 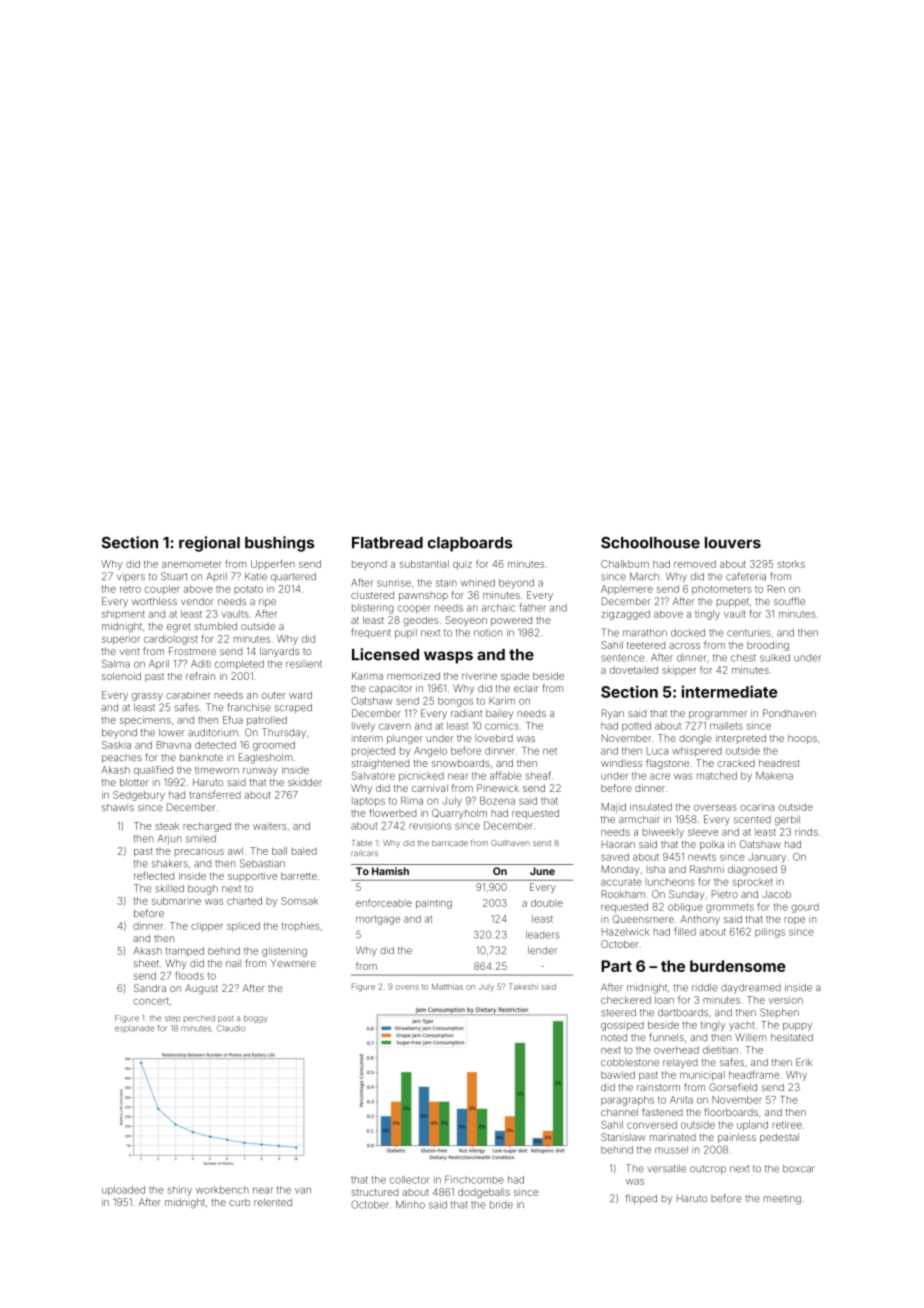 I want to click on structured, so click(x=375, y=1192).
